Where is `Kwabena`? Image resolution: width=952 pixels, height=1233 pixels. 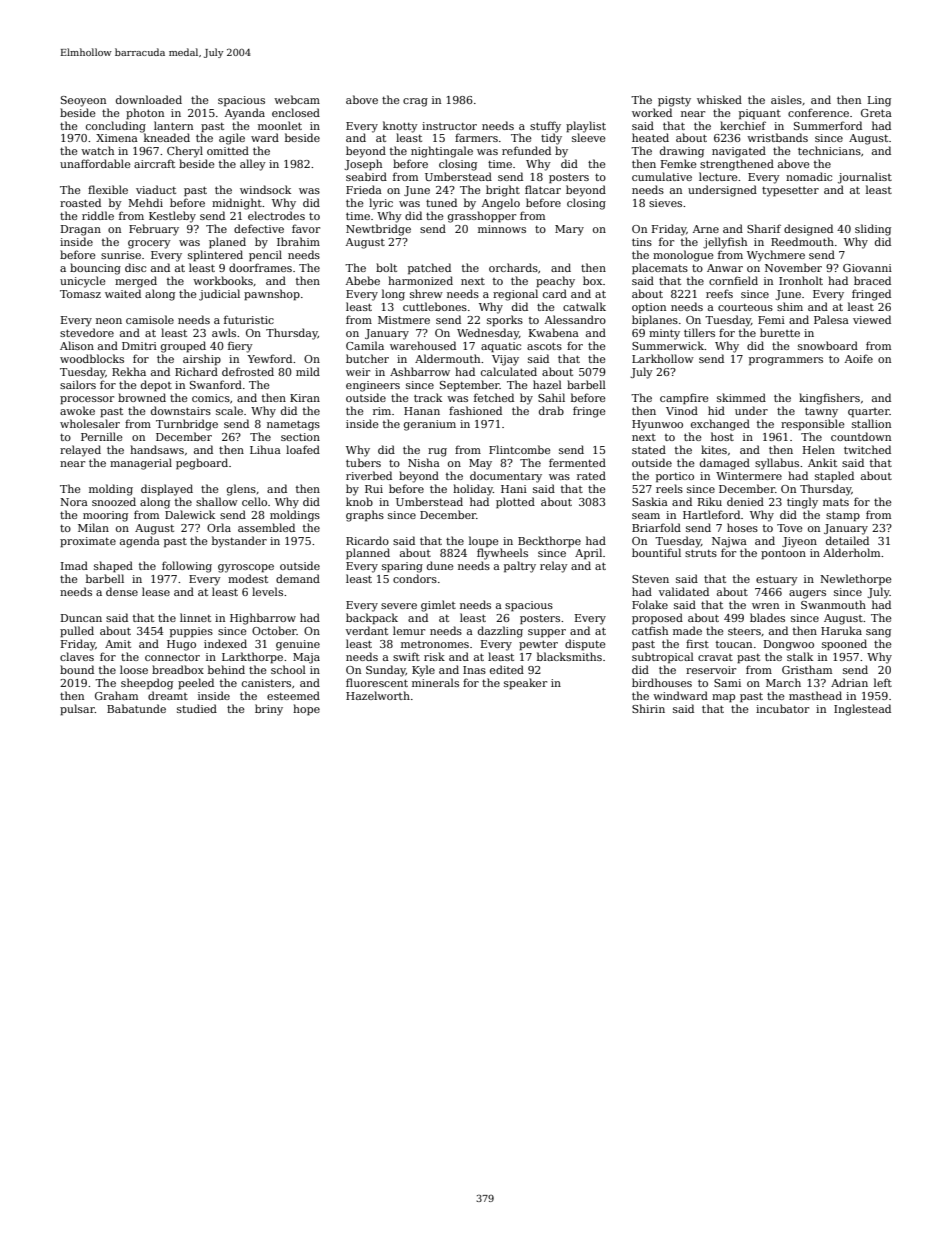 Kwabena is located at coordinates (554, 332).
